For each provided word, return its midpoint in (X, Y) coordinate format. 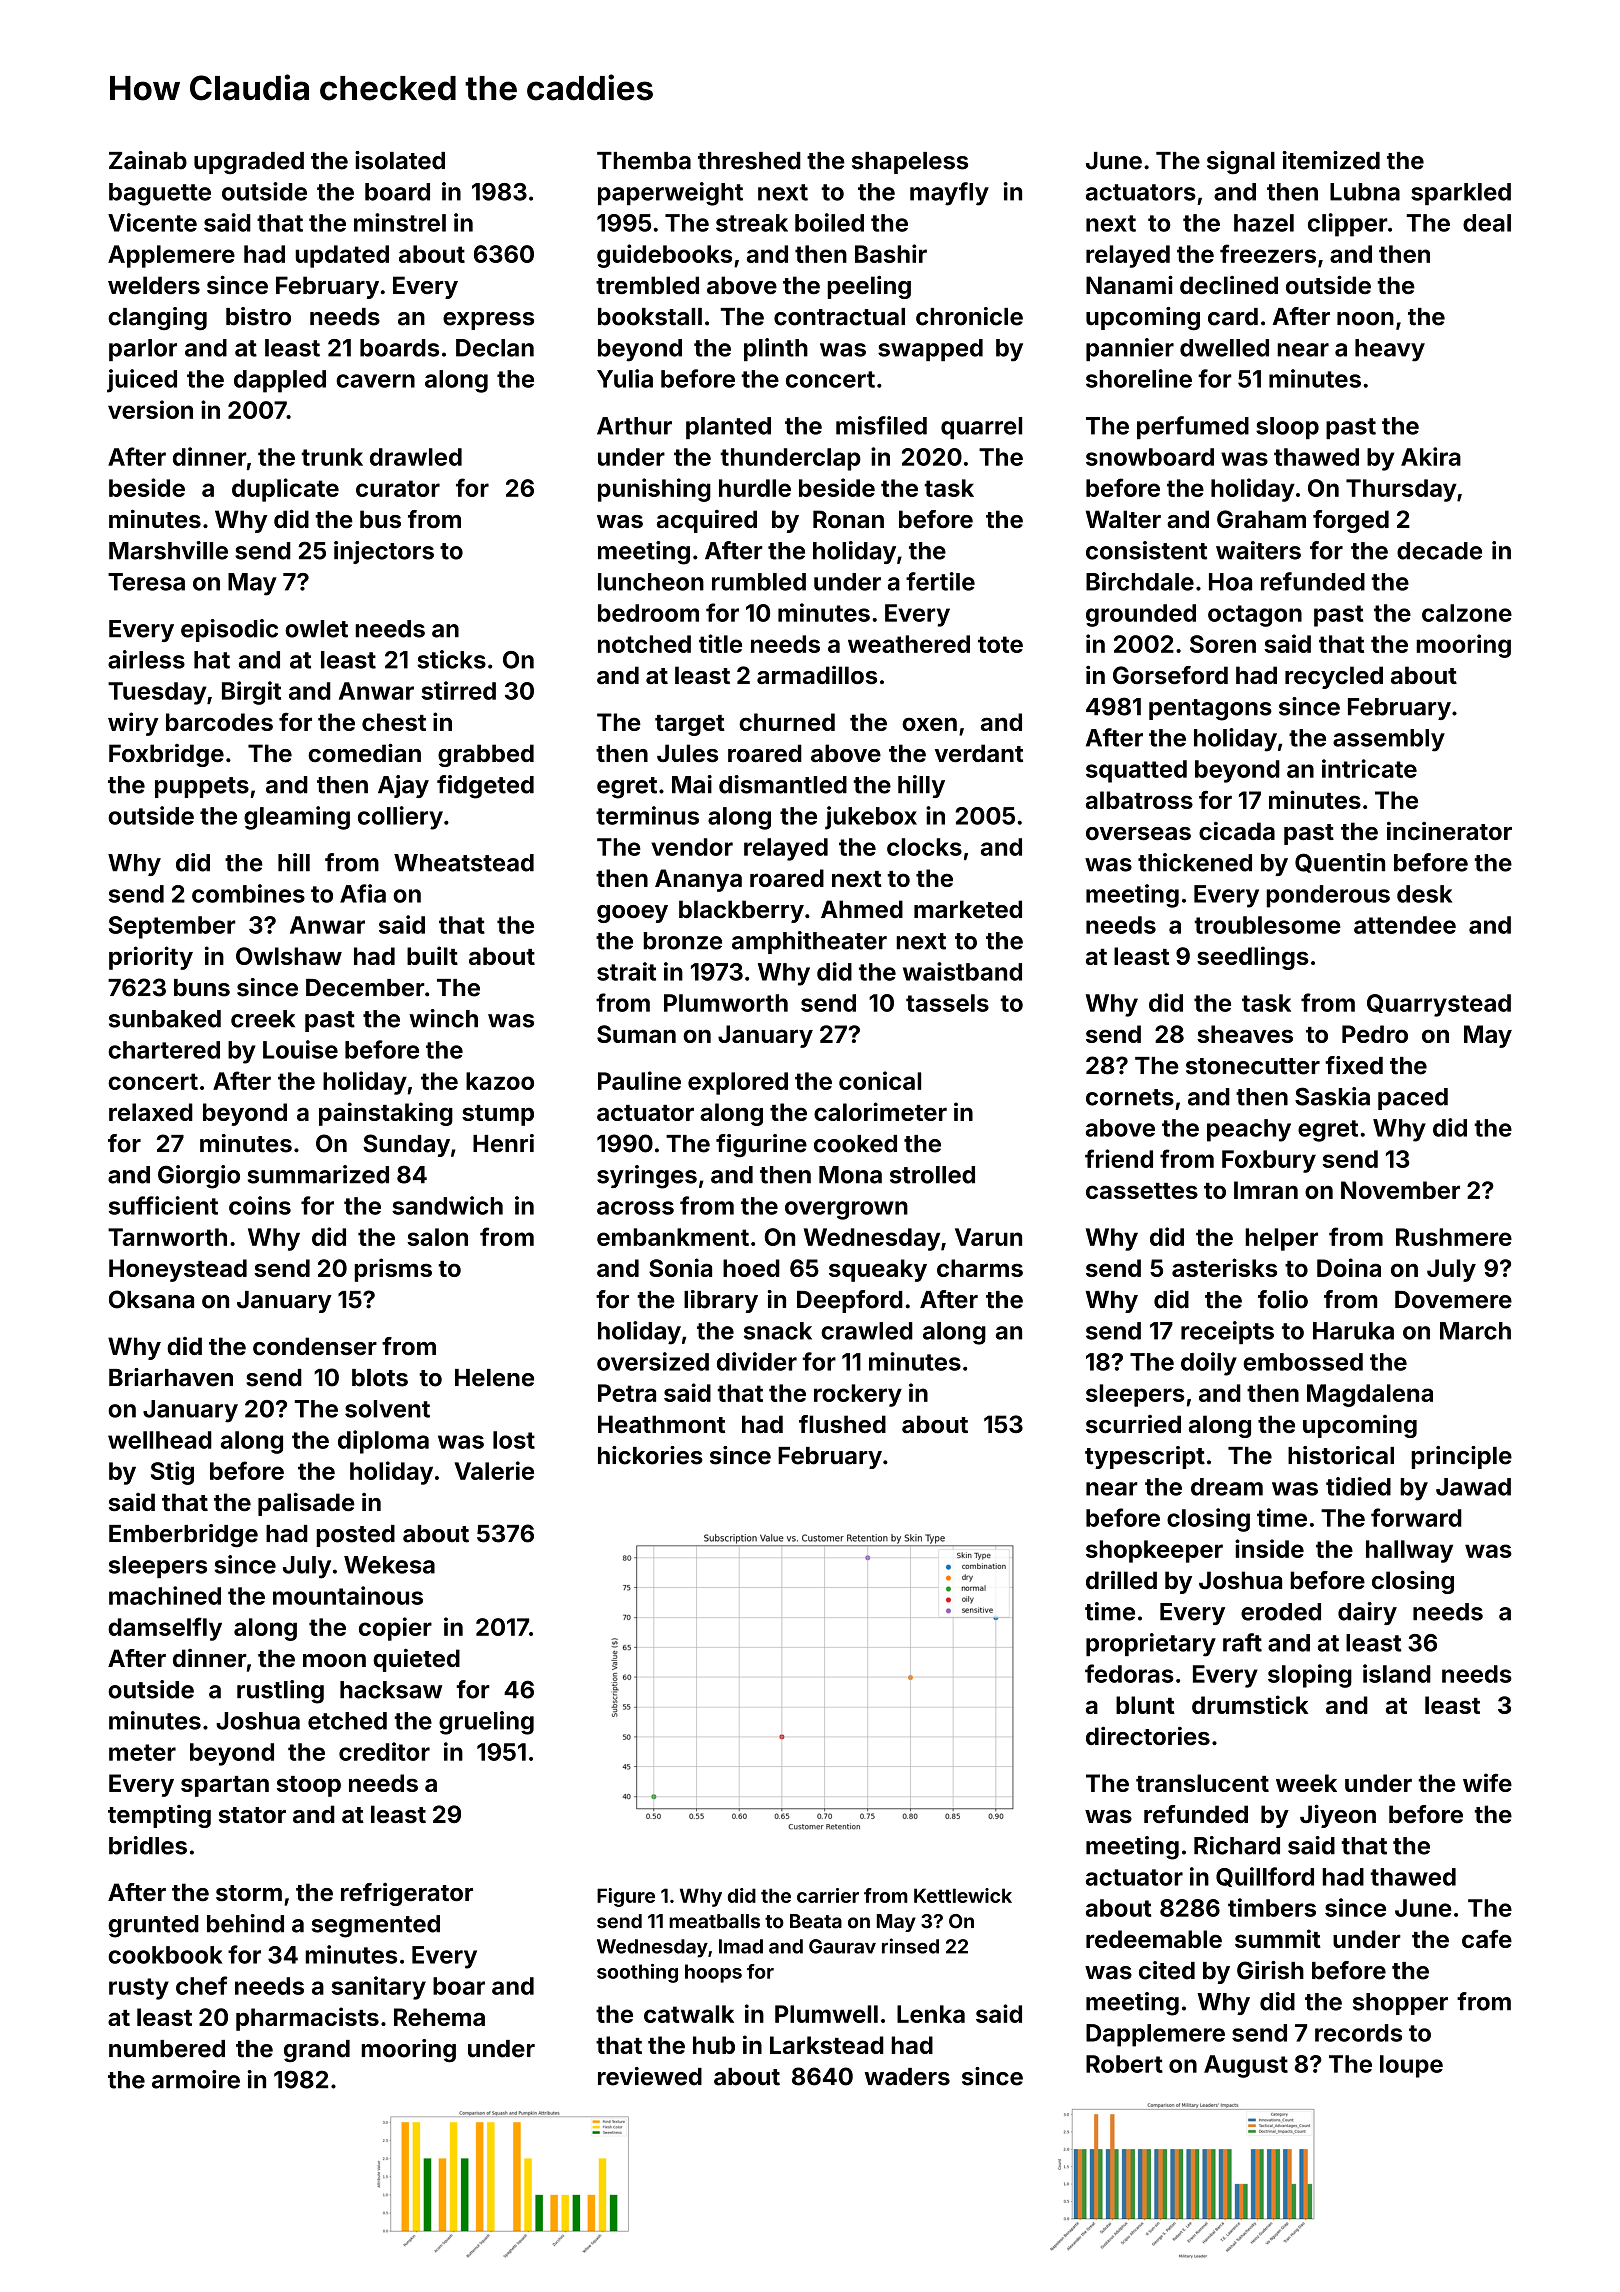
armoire (196, 2079)
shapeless (910, 163)
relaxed (151, 1112)
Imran (1266, 1190)
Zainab (148, 160)
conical (880, 1080)
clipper (1348, 225)
